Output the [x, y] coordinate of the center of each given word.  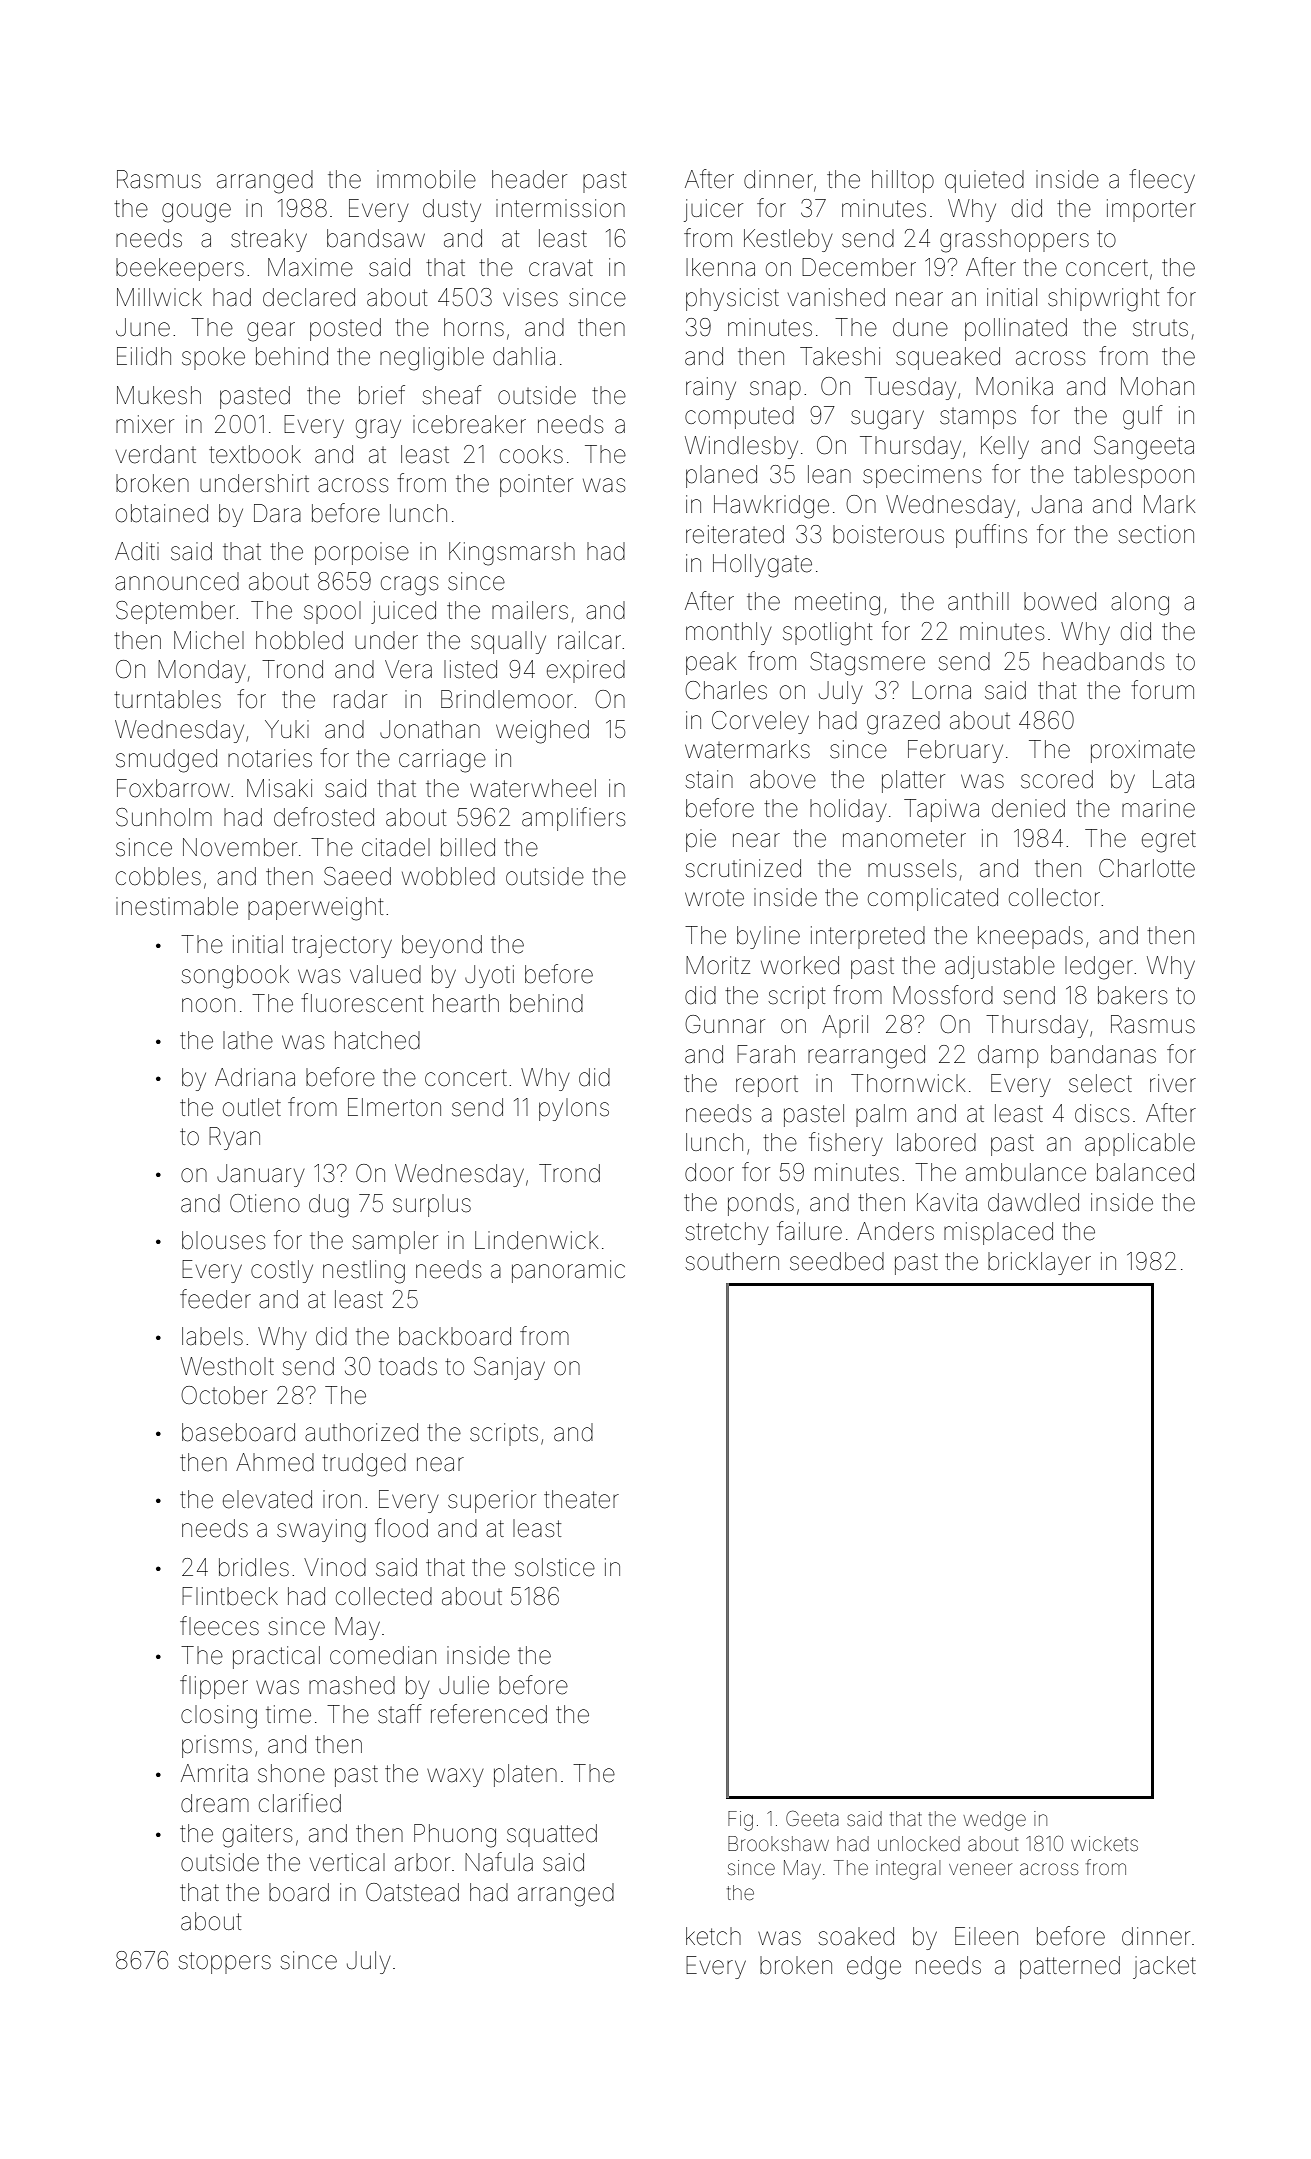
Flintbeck [230, 1596]
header [529, 179]
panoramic [568, 1271]
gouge [196, 213]
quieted [984, 181]
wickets [1104, 1844]
